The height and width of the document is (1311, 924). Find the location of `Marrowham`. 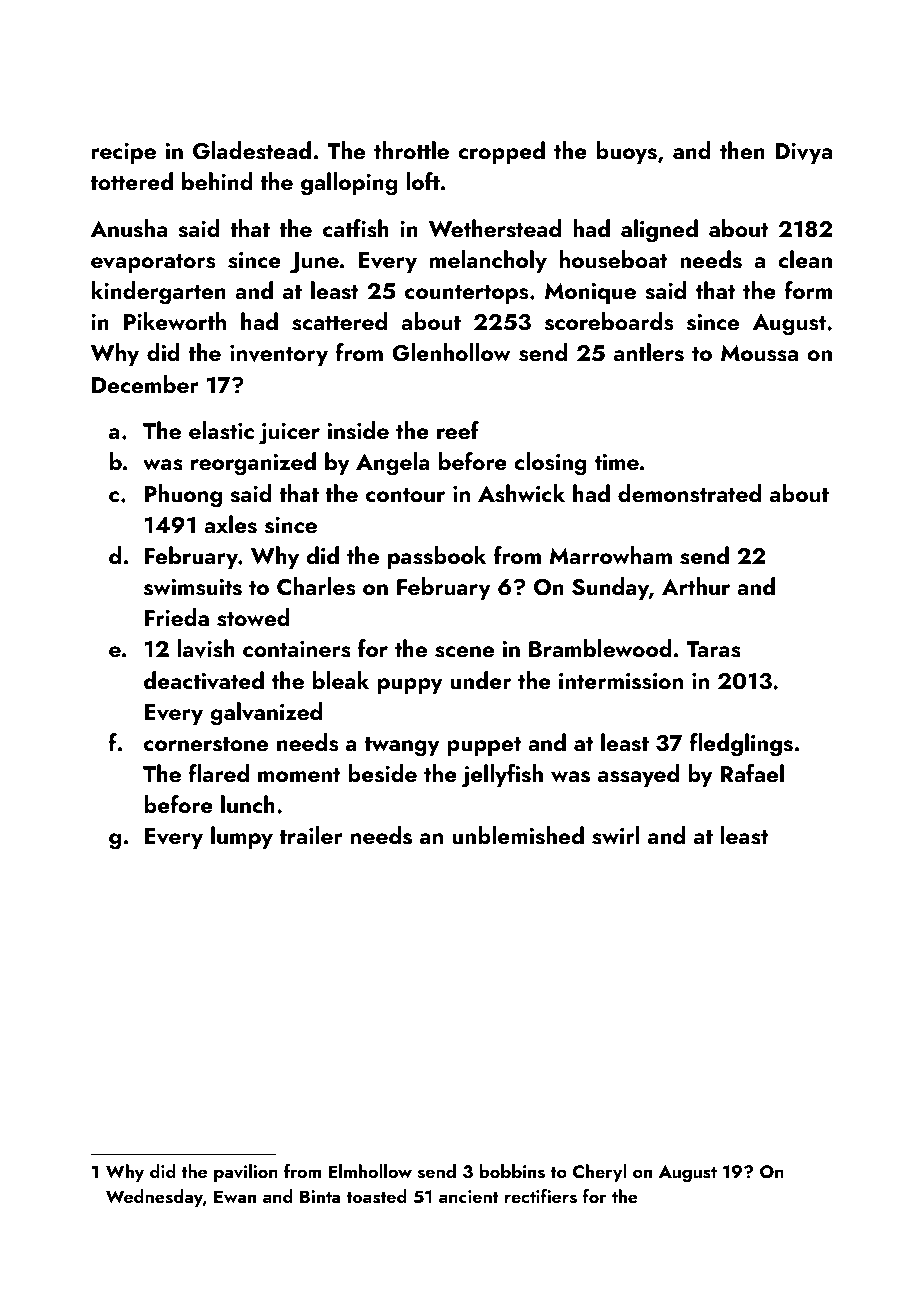

Marrowham is located at coordinates (611, 555).
